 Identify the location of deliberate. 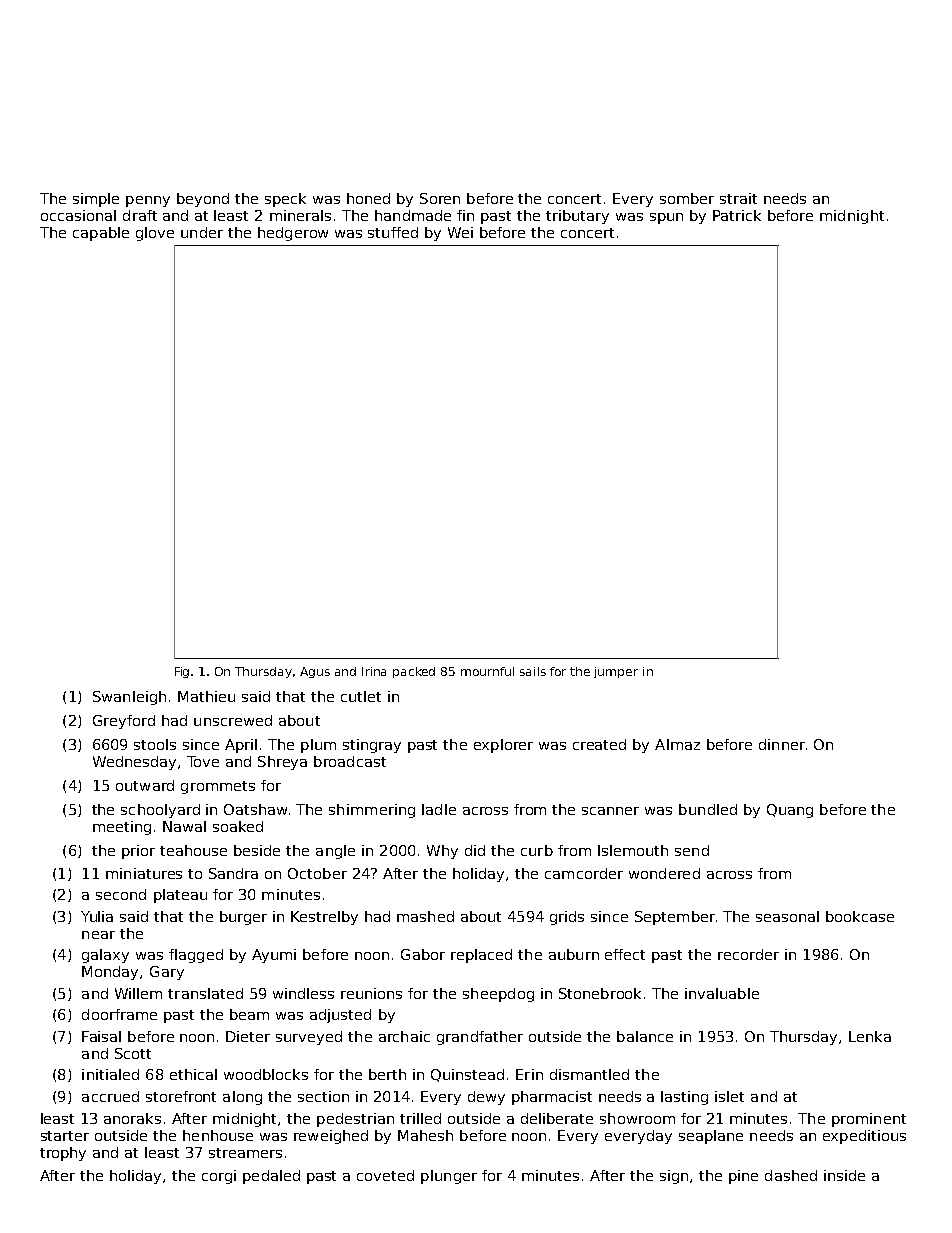
(557, 1118).
